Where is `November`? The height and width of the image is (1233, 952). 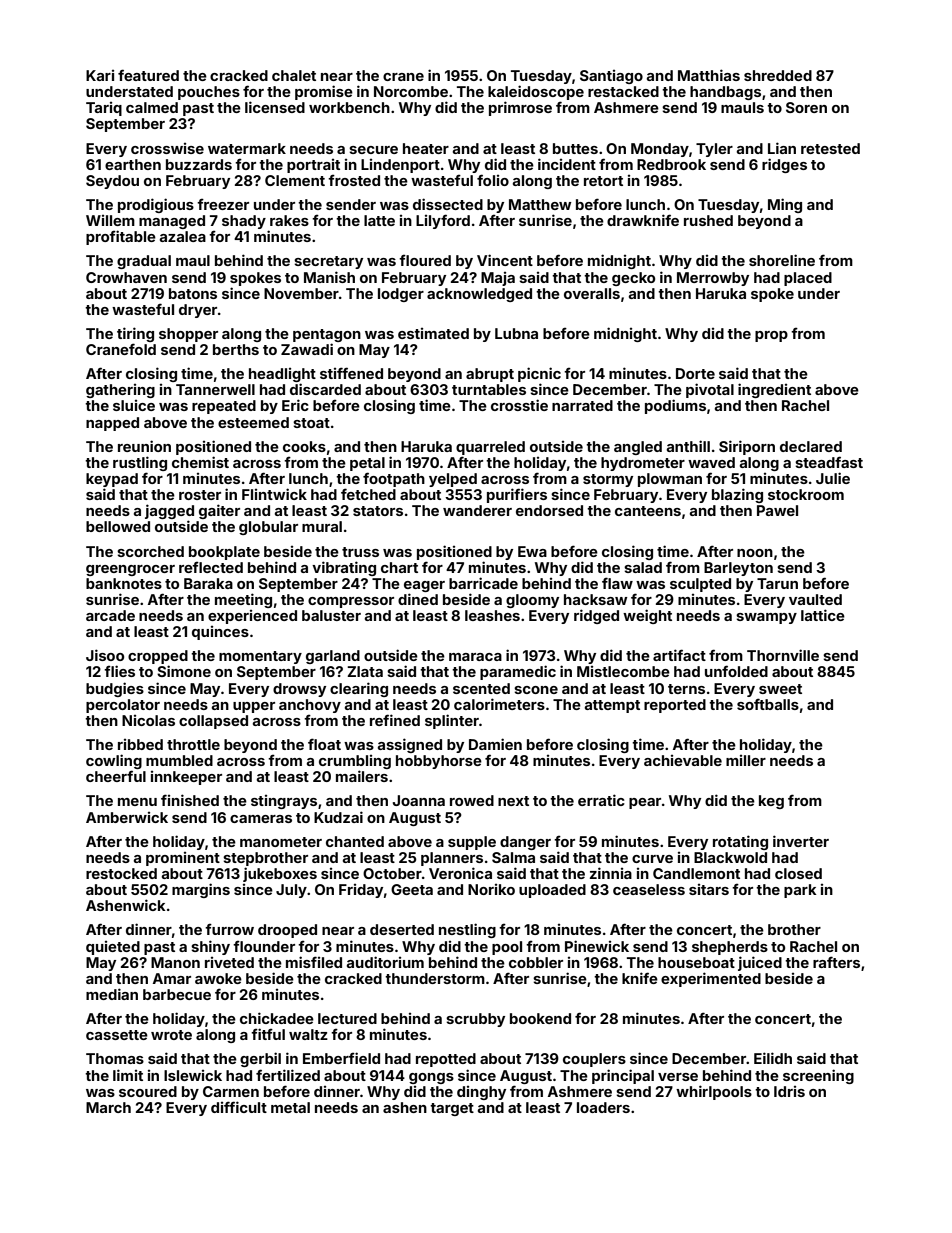 November is located at coordinates (301, 293).
